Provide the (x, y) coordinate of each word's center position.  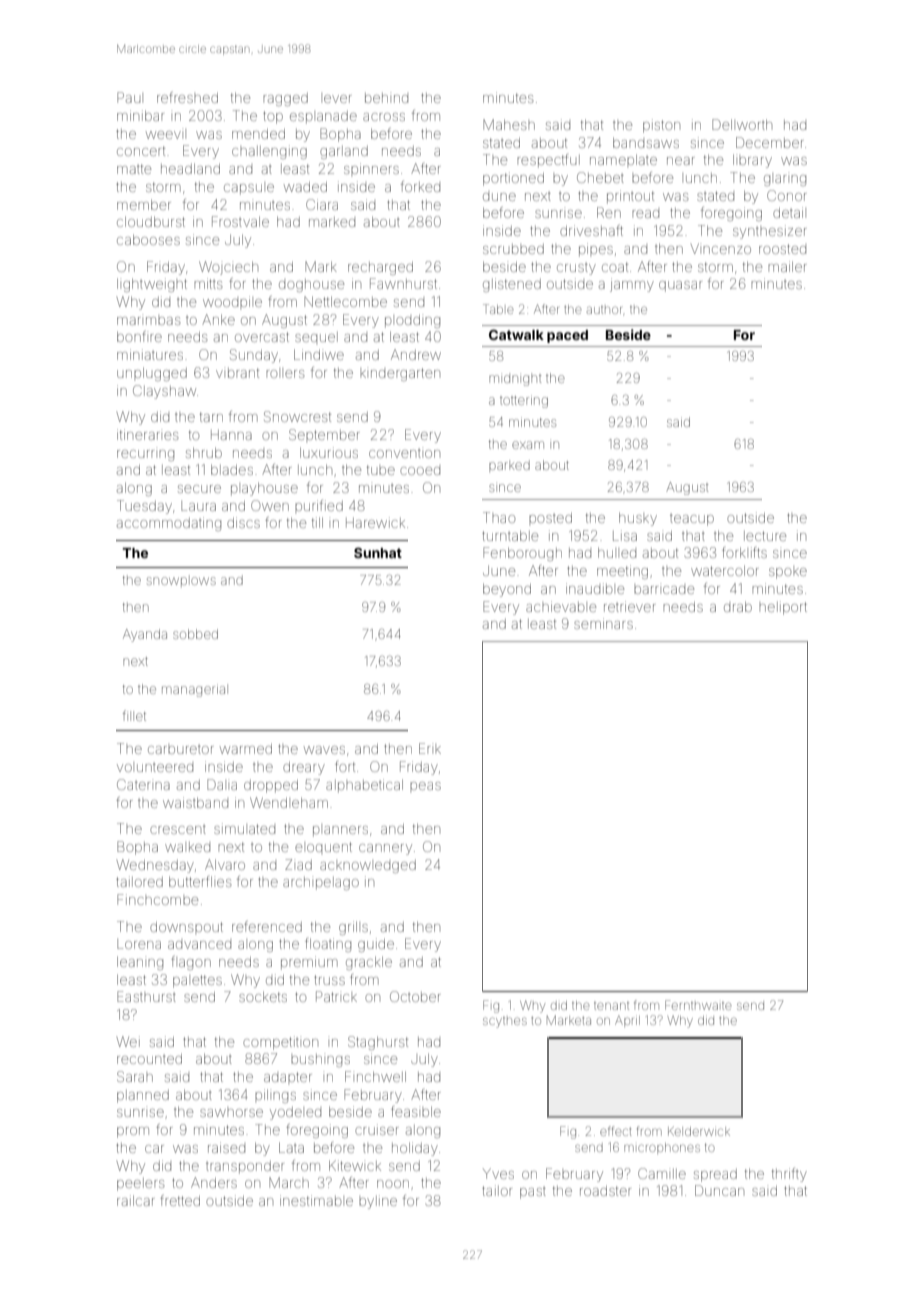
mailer (787, 266)
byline (378, 1202)
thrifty (789, 1175)
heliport (783, 608)
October (415, 996)
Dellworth (742, 124)
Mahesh (509, 124)
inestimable (316, 1200)
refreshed (187, 97)
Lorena (139, 944)
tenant (611, 1006)
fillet (134, 715)
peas (425, 786)
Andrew (416, 354)
